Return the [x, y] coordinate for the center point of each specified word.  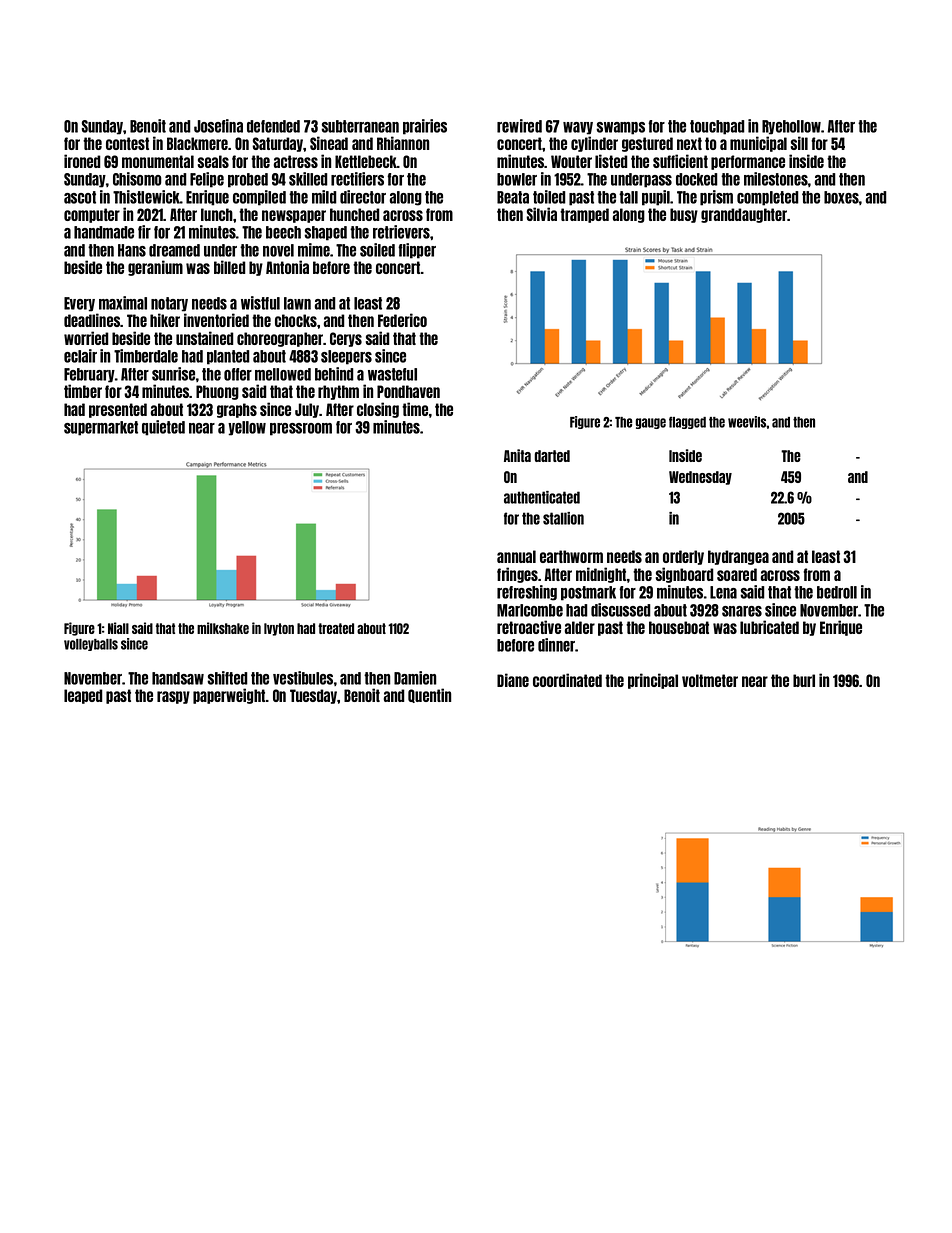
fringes [517, 575]
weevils [747, 422]
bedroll [837, 592]
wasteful [392, 374]
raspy [173, 697]
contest [127, 143]
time [415, 409]
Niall [118, 628]
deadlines [92, 320]
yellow [247, 428]
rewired [519, 126]
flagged [687, 423]
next [689, 143]
